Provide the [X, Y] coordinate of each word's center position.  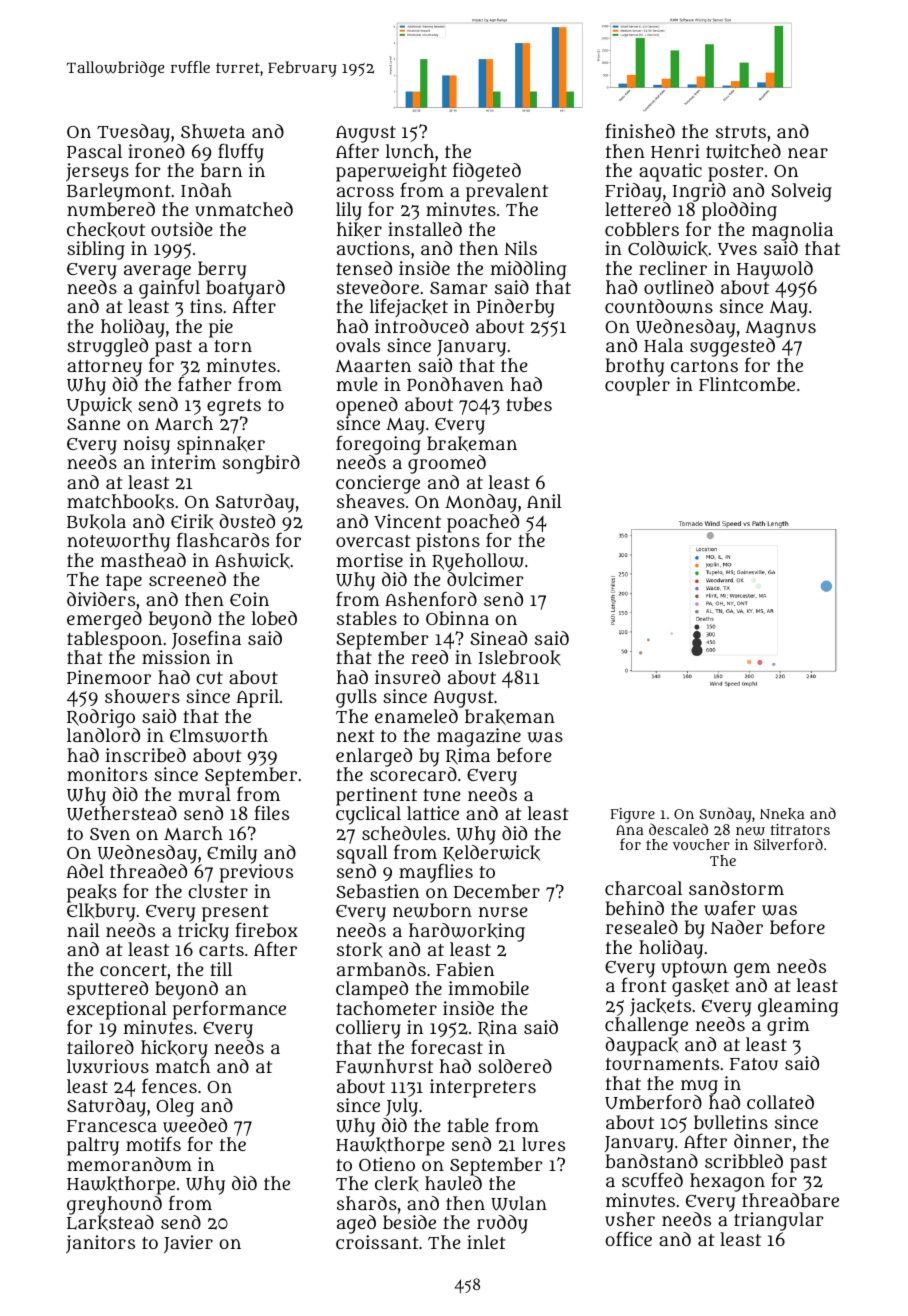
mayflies [436, 873]
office [628, 1238]
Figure [632, 815]
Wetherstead [122, 813]
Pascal [94, 151]
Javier [188, 1244]
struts [741, 132]
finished [640, 130]
